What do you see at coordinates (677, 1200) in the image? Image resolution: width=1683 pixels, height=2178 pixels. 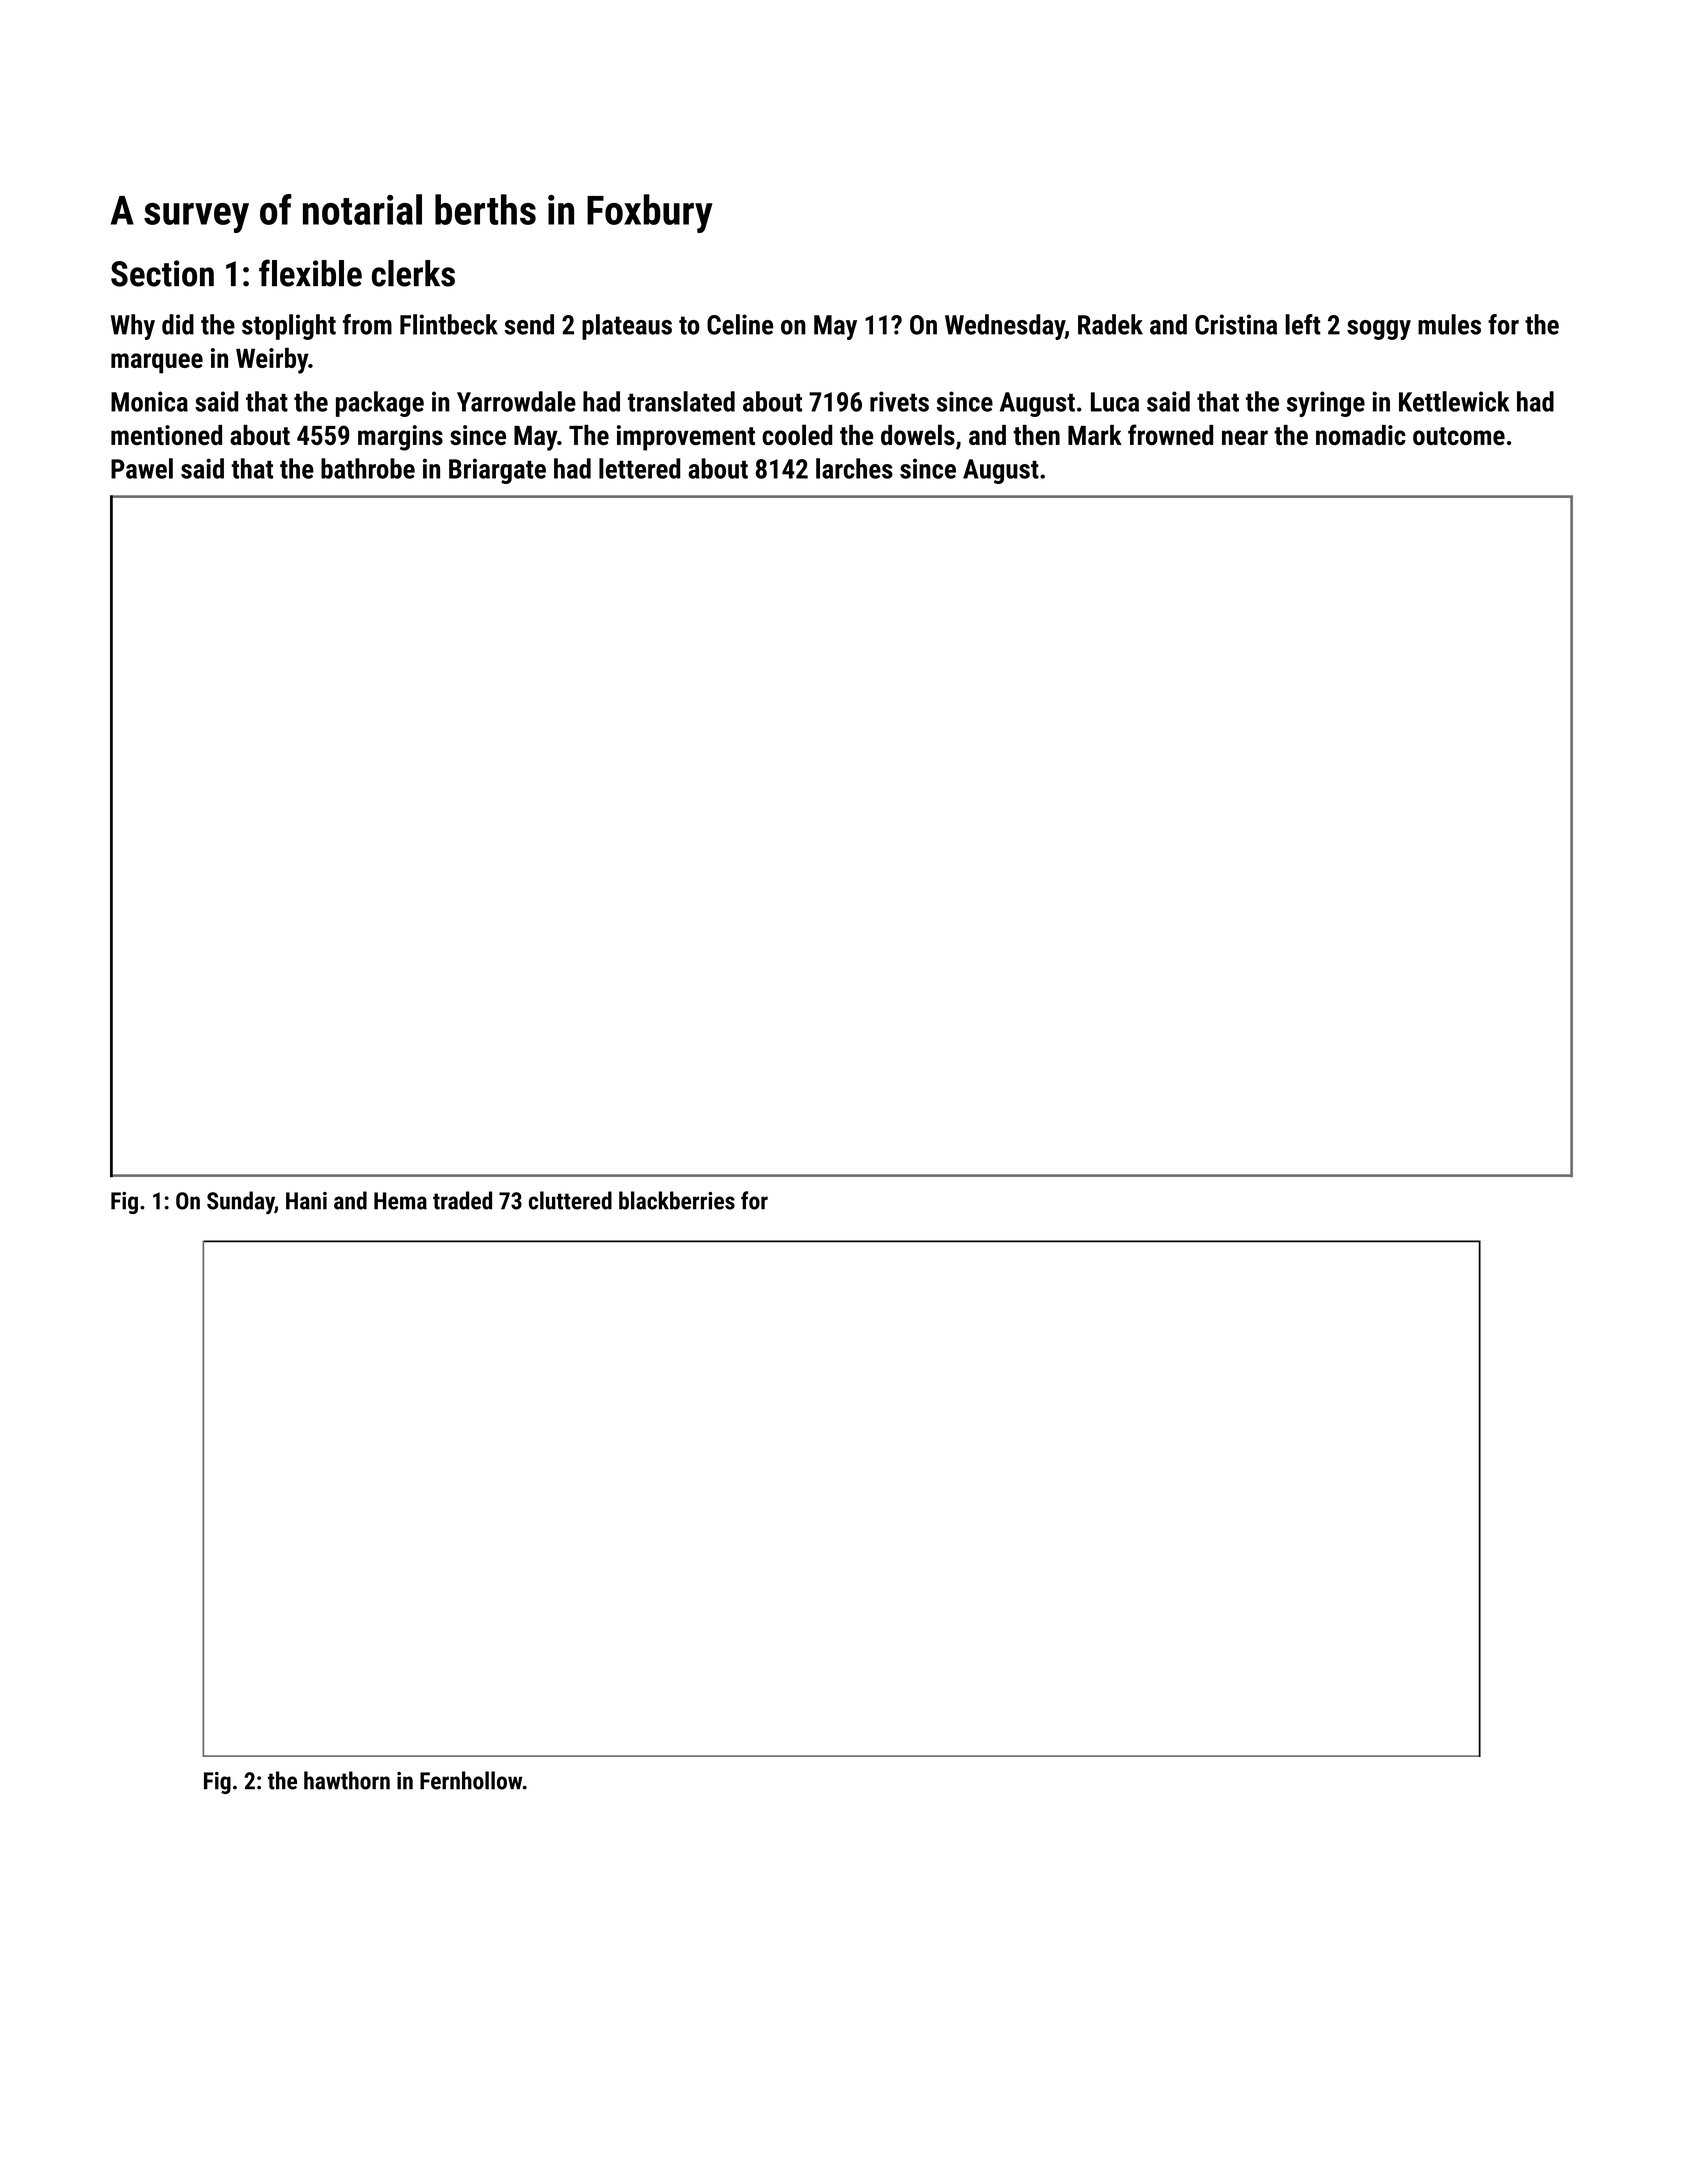 I see `blackberries` at bounding box center [677, 1200].
